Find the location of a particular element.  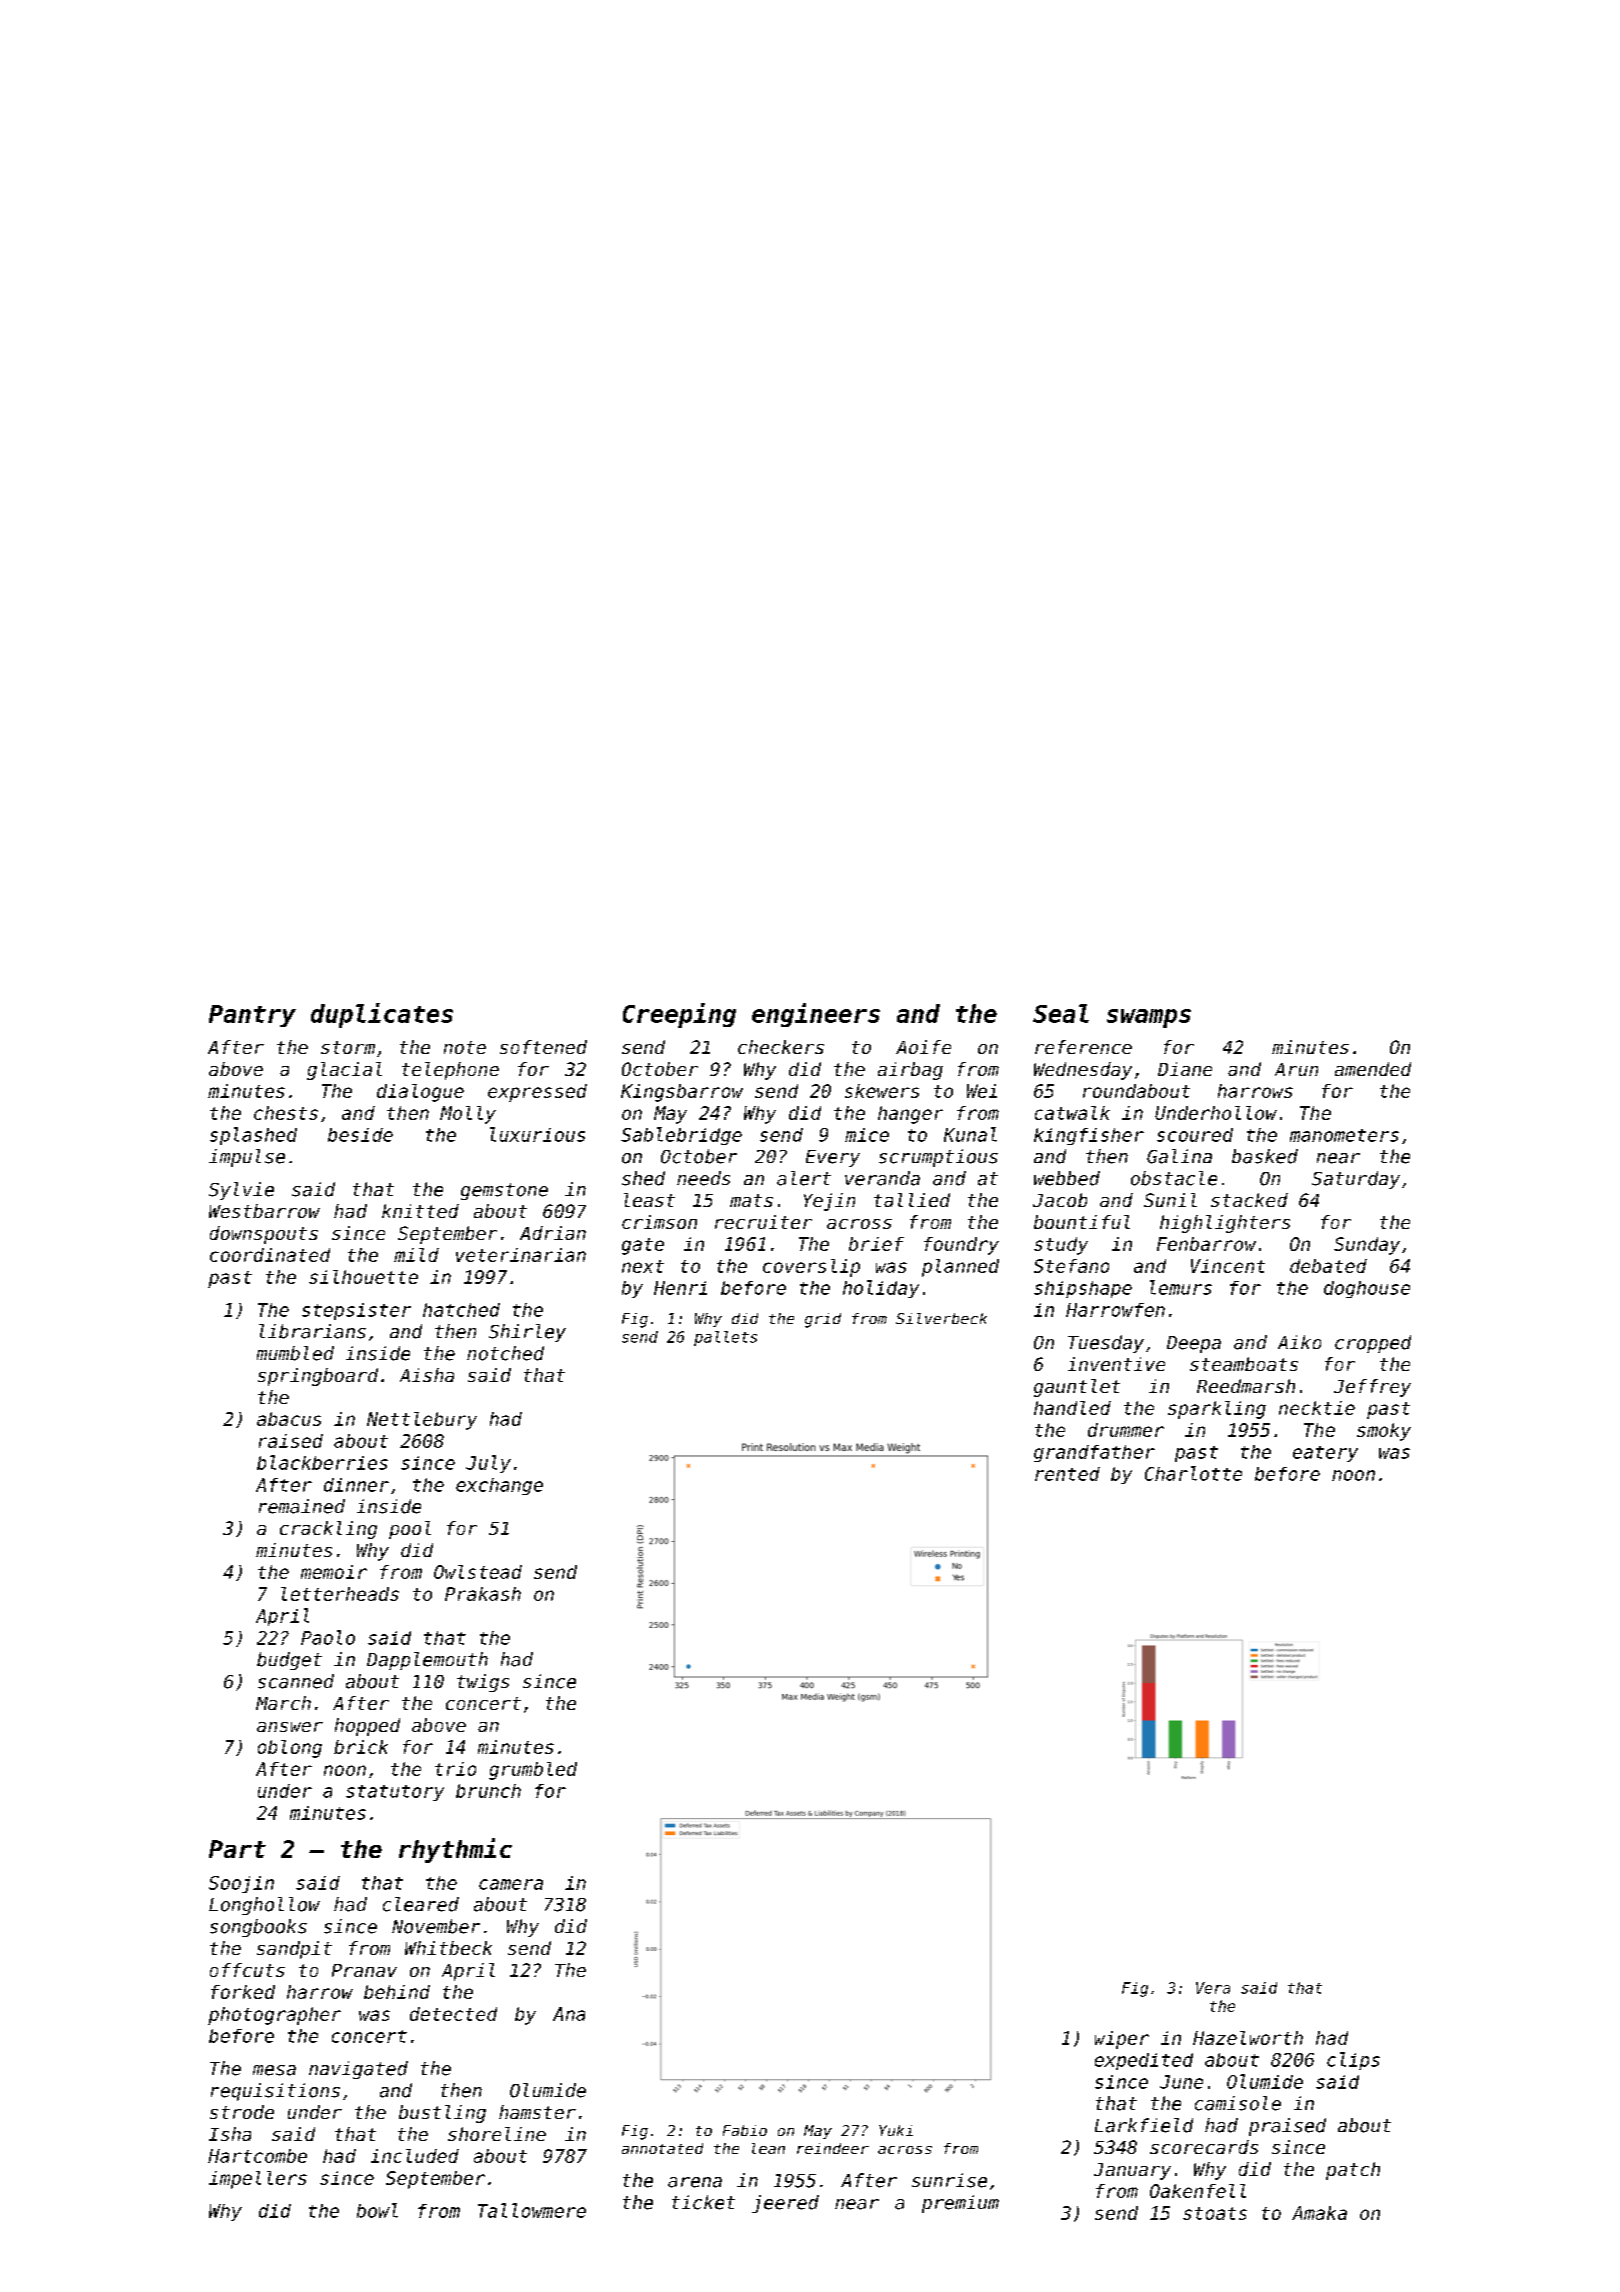

photographer is located at coordinates (274, 2016).
